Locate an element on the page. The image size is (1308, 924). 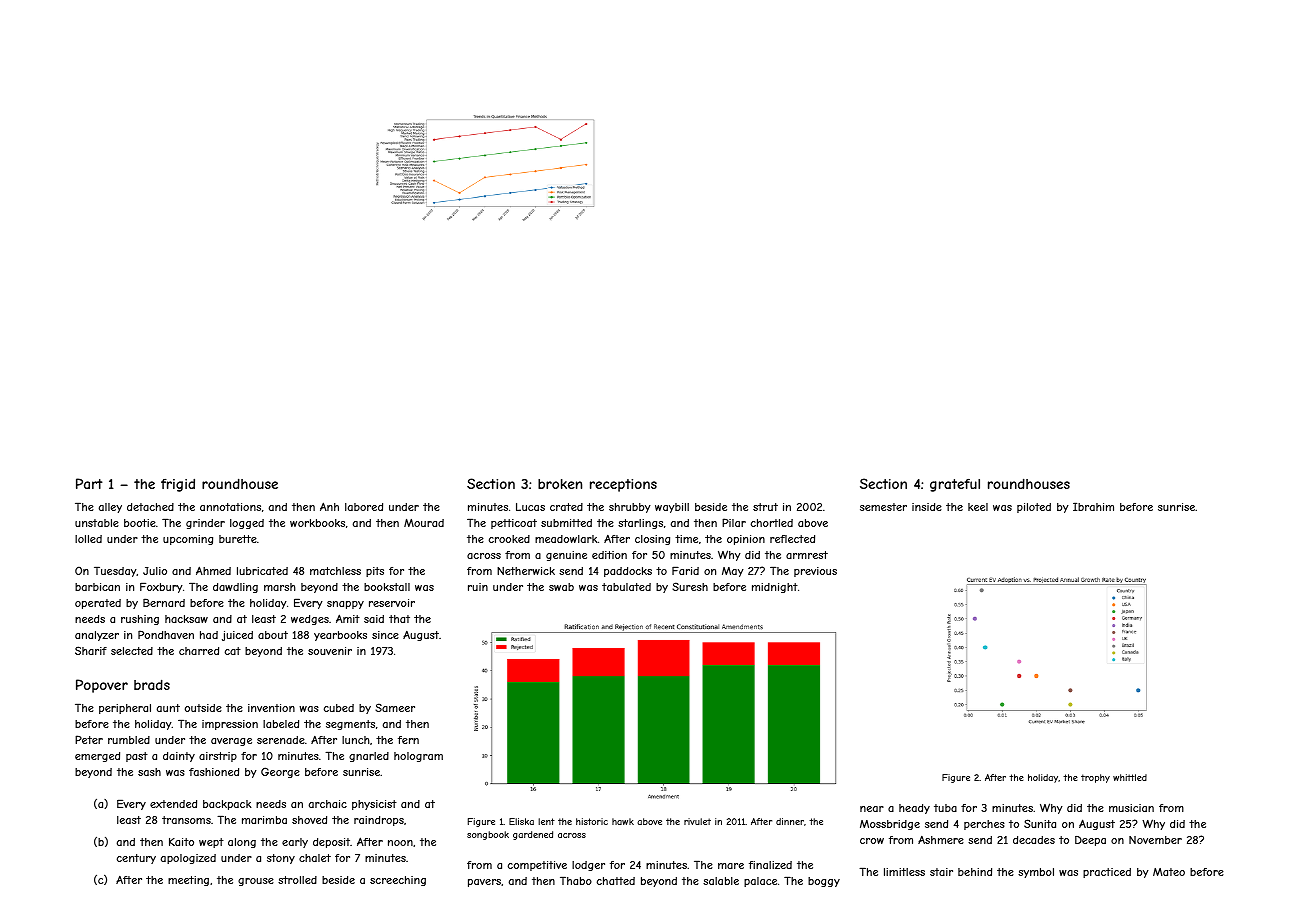
Sameer is located at coordinates (395, 707).
